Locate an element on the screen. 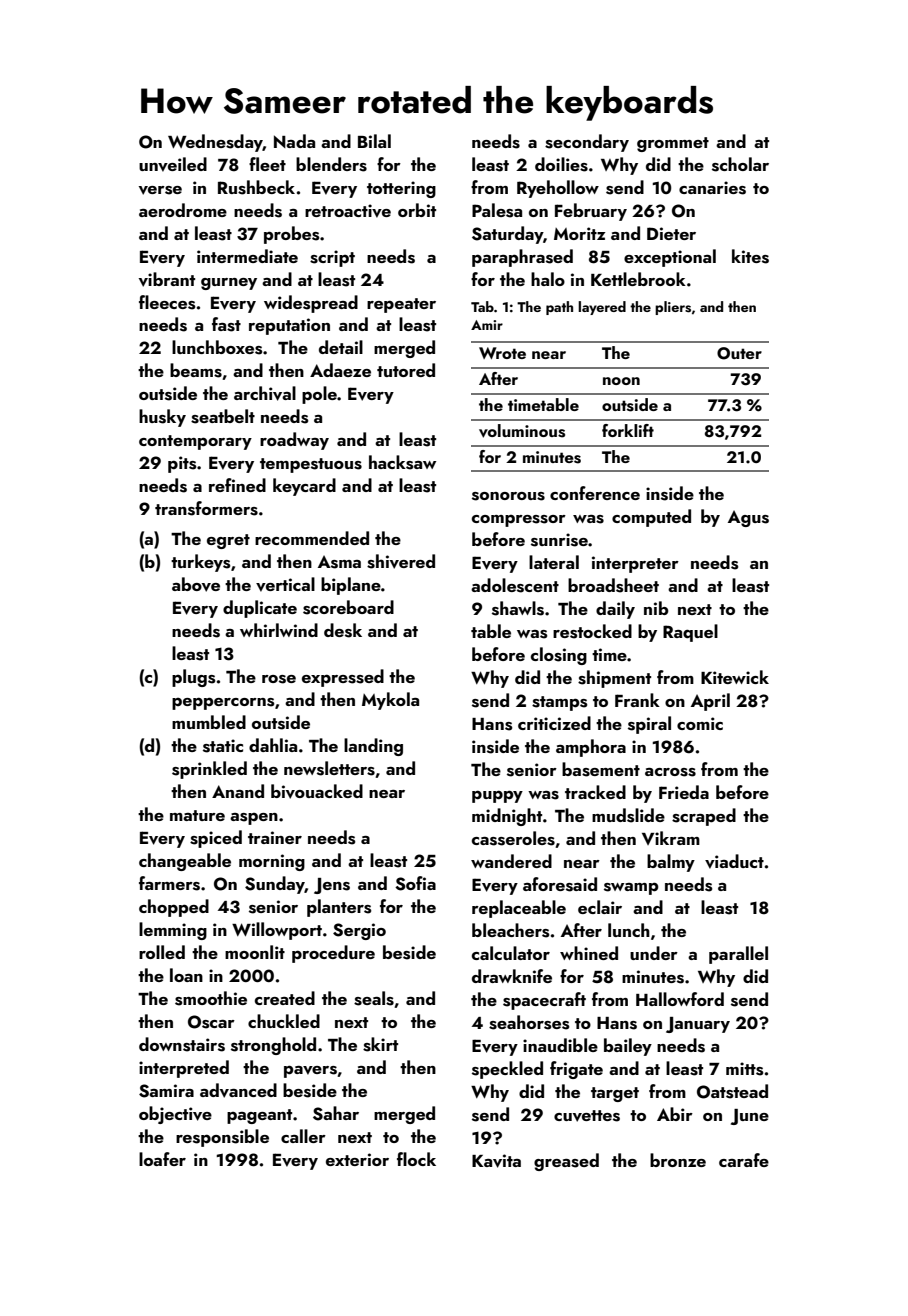 This screenshot has height=1316, width=908. husky is located at coordinates (162, 418).
